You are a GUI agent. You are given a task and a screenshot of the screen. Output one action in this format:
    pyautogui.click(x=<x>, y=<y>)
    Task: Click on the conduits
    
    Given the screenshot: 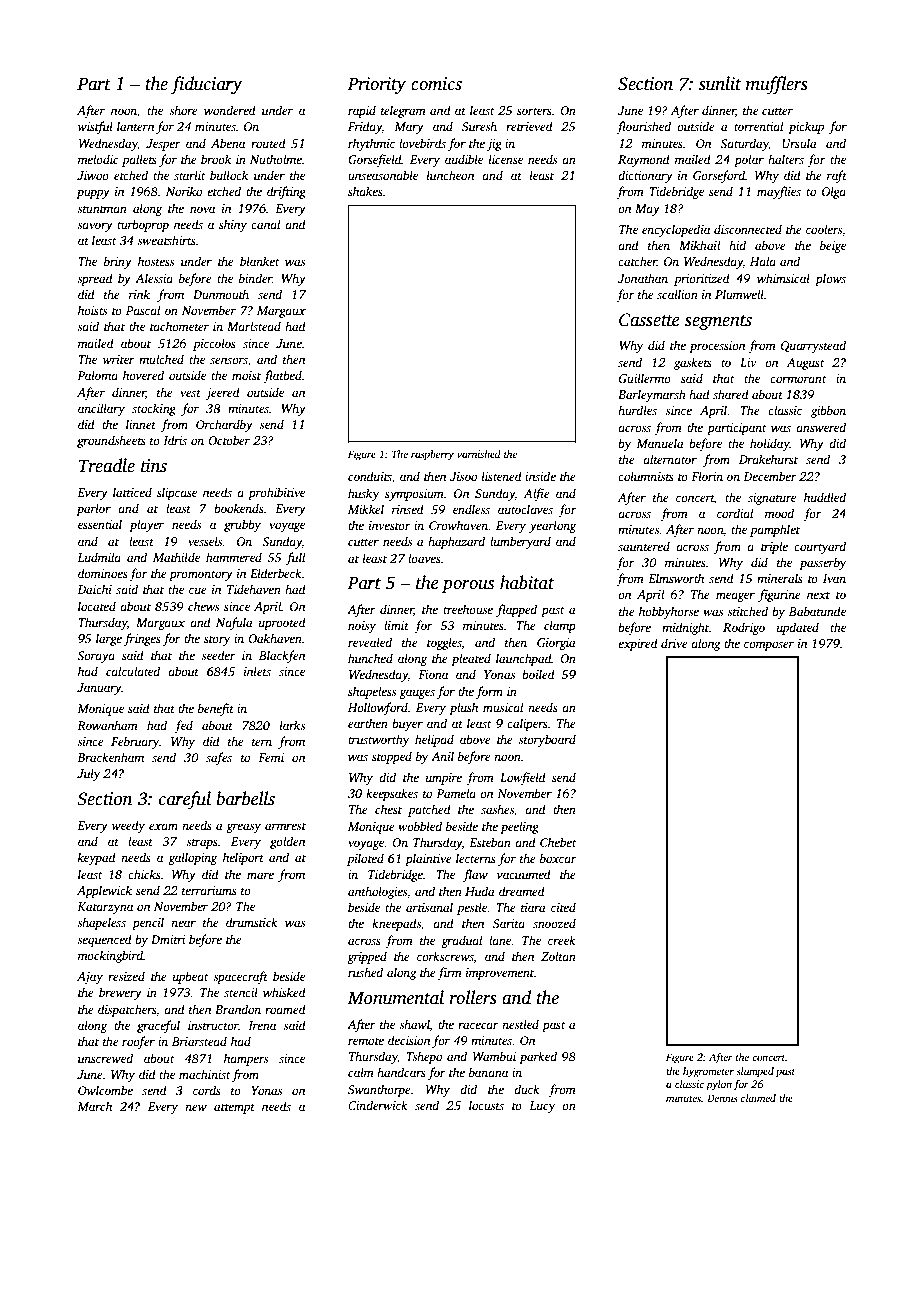 What is the action you would take?
    pyautogui.click(x=370, y=476)
